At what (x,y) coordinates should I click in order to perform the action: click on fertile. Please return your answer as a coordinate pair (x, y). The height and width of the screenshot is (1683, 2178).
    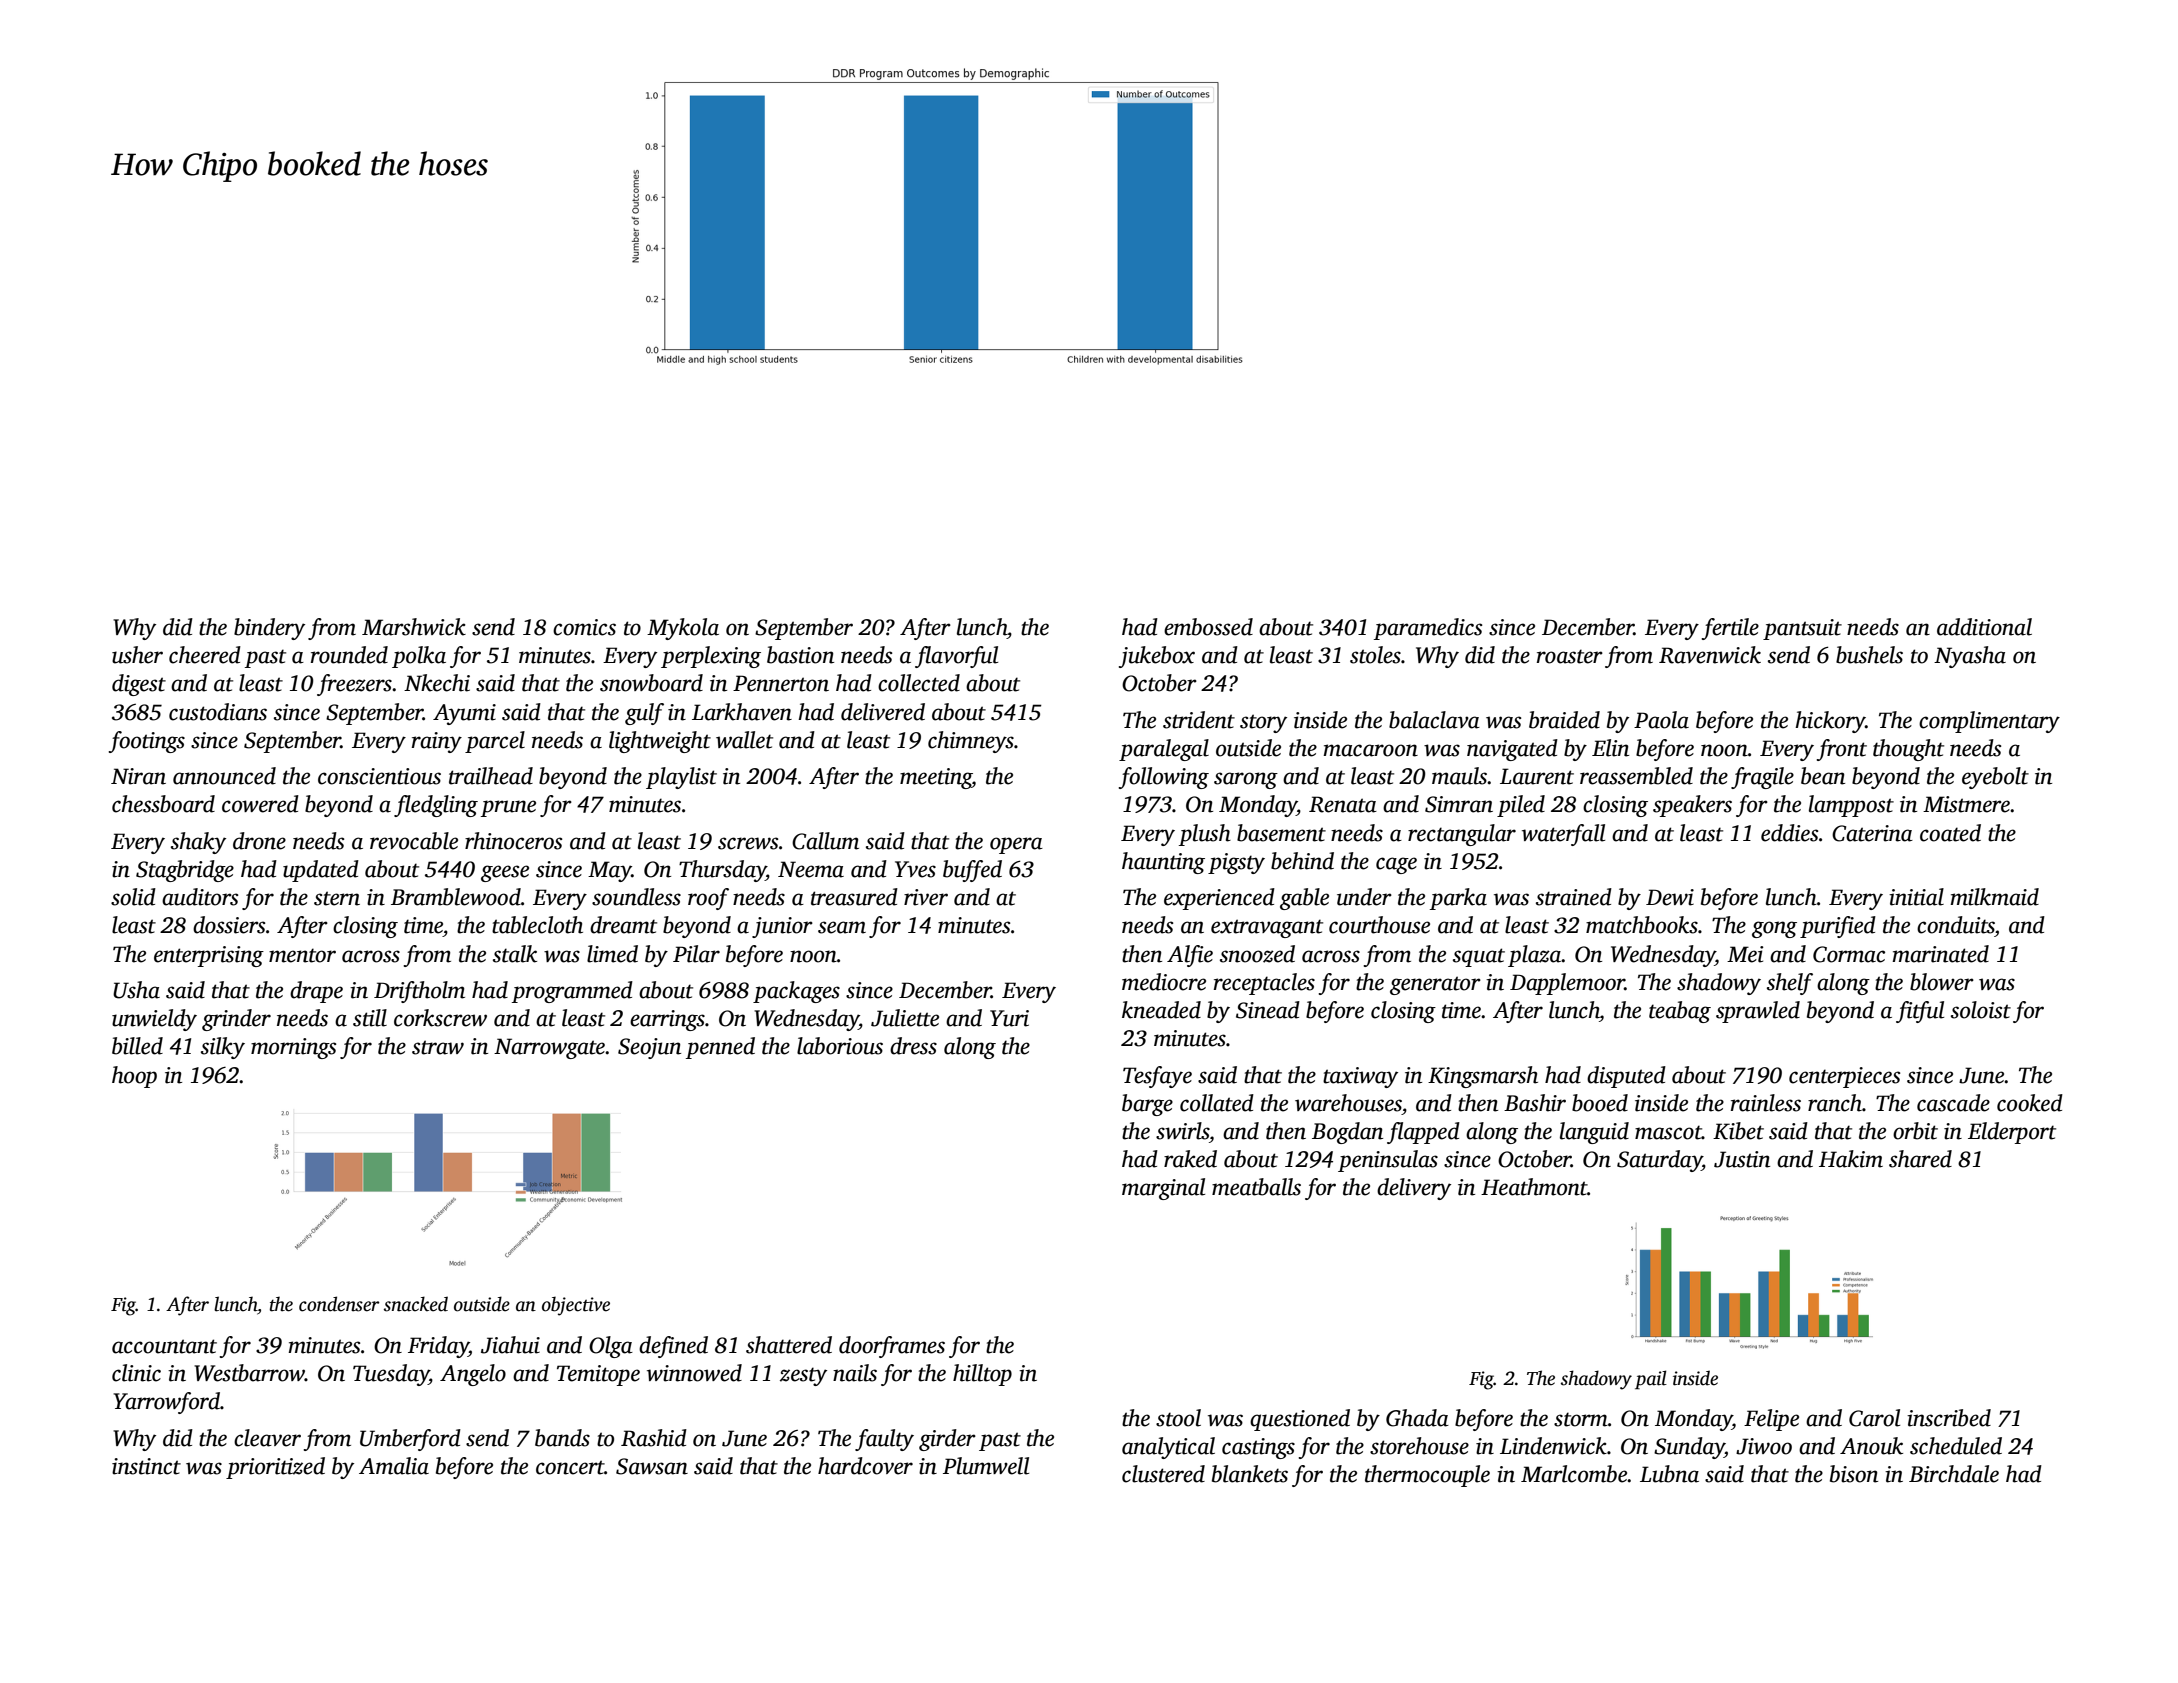
    Looking at the image, I should click on (1730, 629).
